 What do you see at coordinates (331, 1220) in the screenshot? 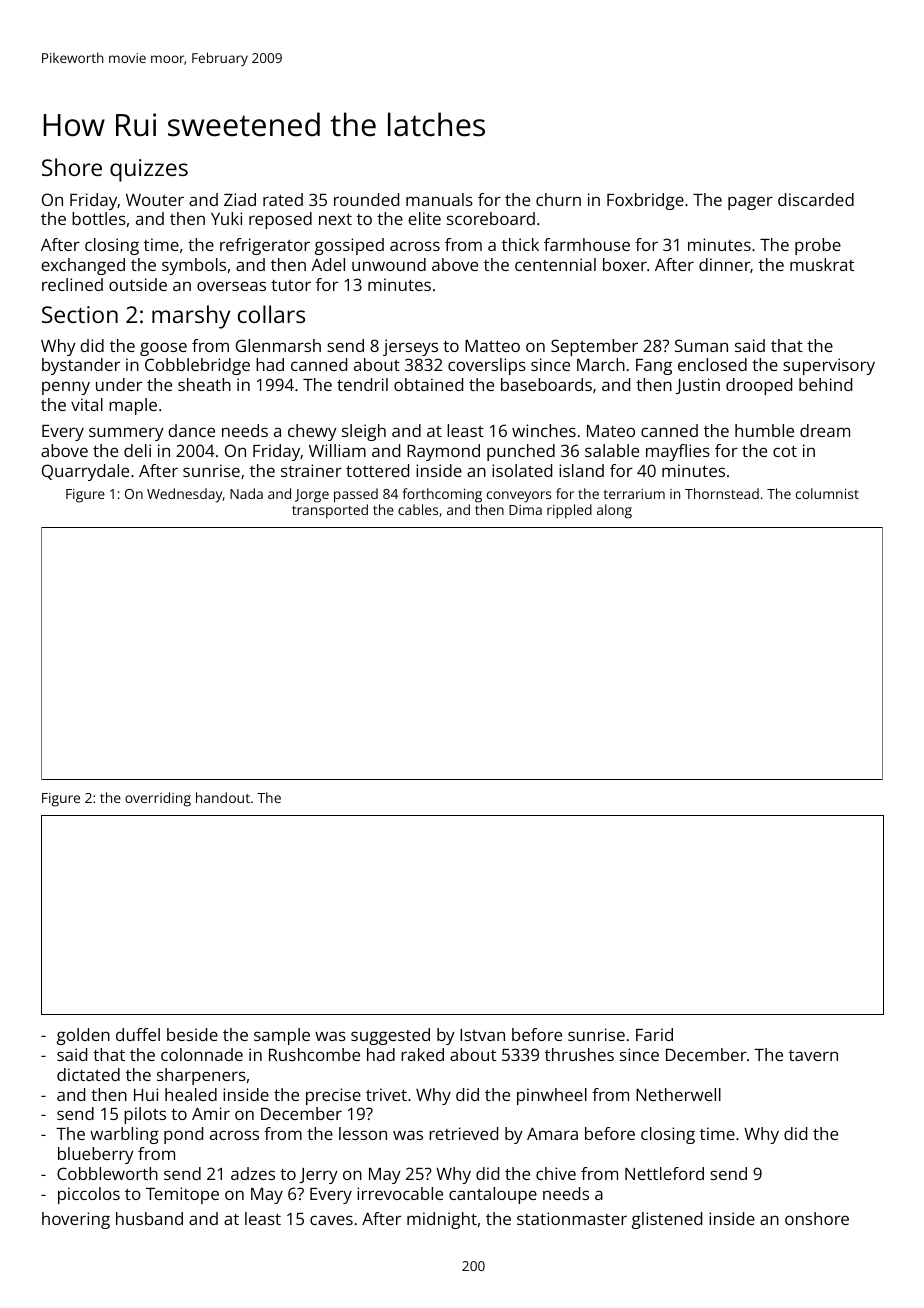
I see `caves` at bounding box center [331, 1220].
